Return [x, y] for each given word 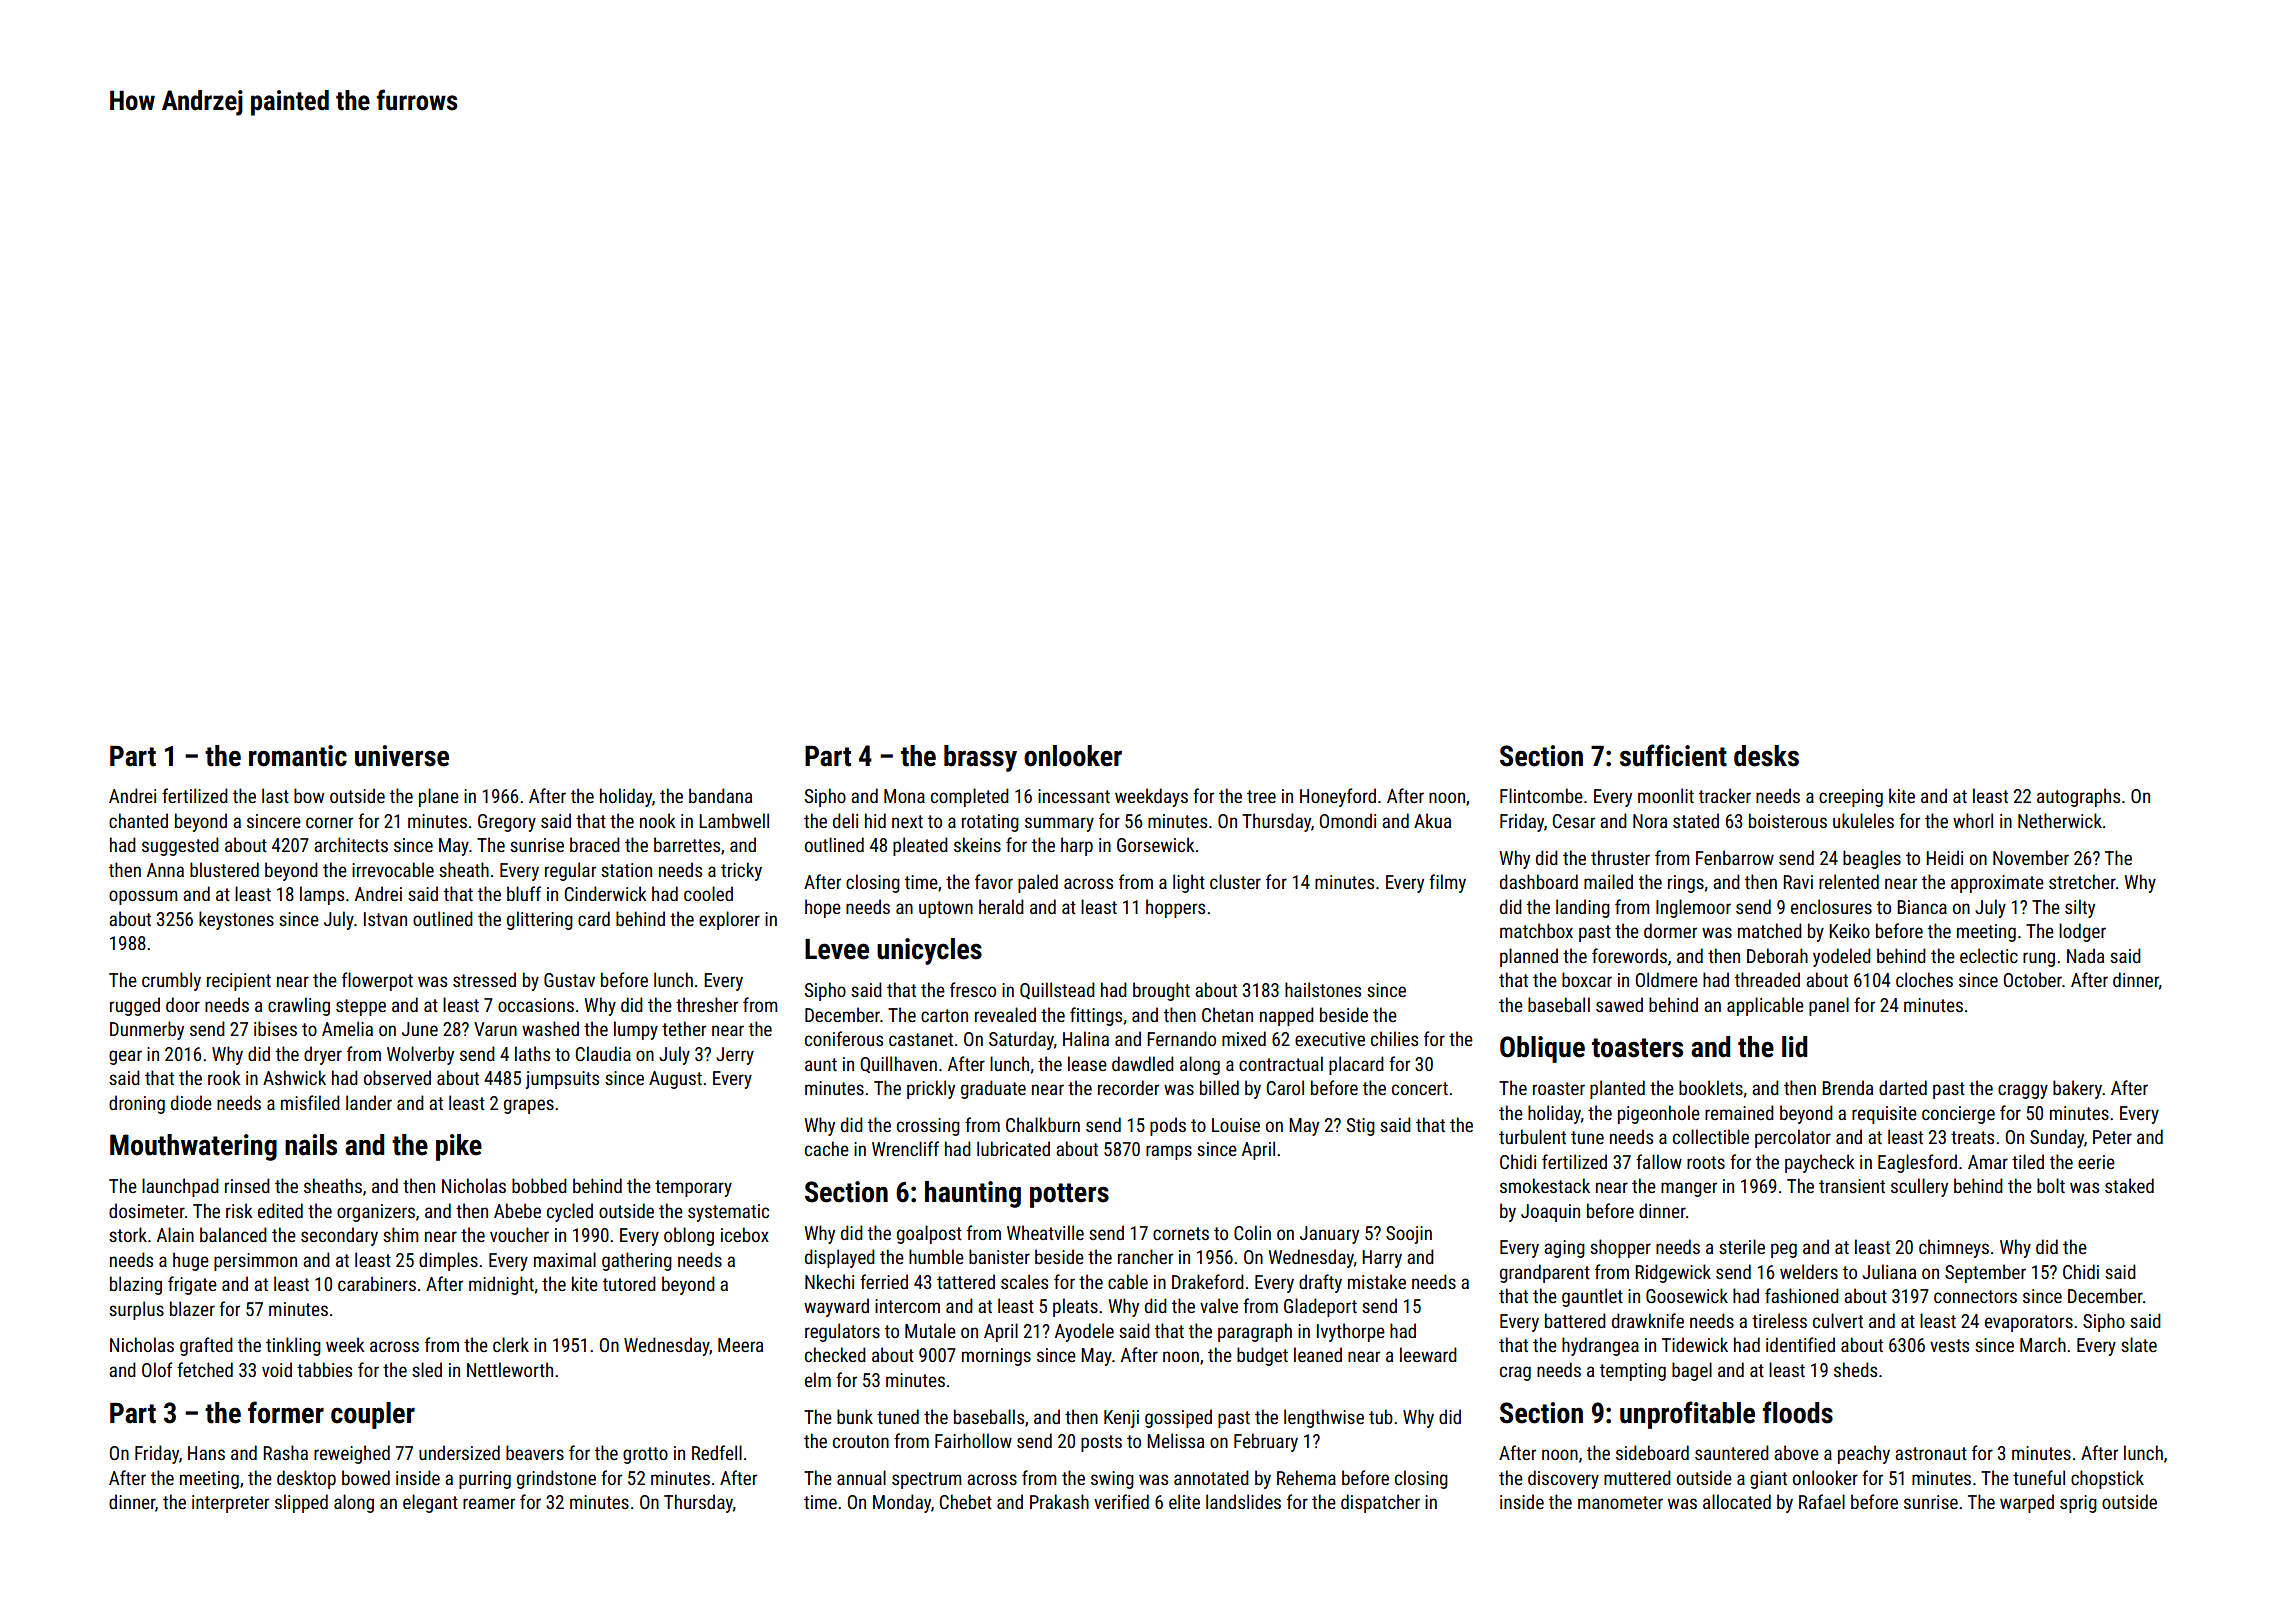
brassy [980, 758]
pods [1168, 1126]
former [286, 1412]
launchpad [180, 1187]
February [1266, 1442]
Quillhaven [898, 1064]
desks [1766, 756]
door [183, 1004]
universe [402, 756]
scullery [1919, 1187]
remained [1739, 1112]
